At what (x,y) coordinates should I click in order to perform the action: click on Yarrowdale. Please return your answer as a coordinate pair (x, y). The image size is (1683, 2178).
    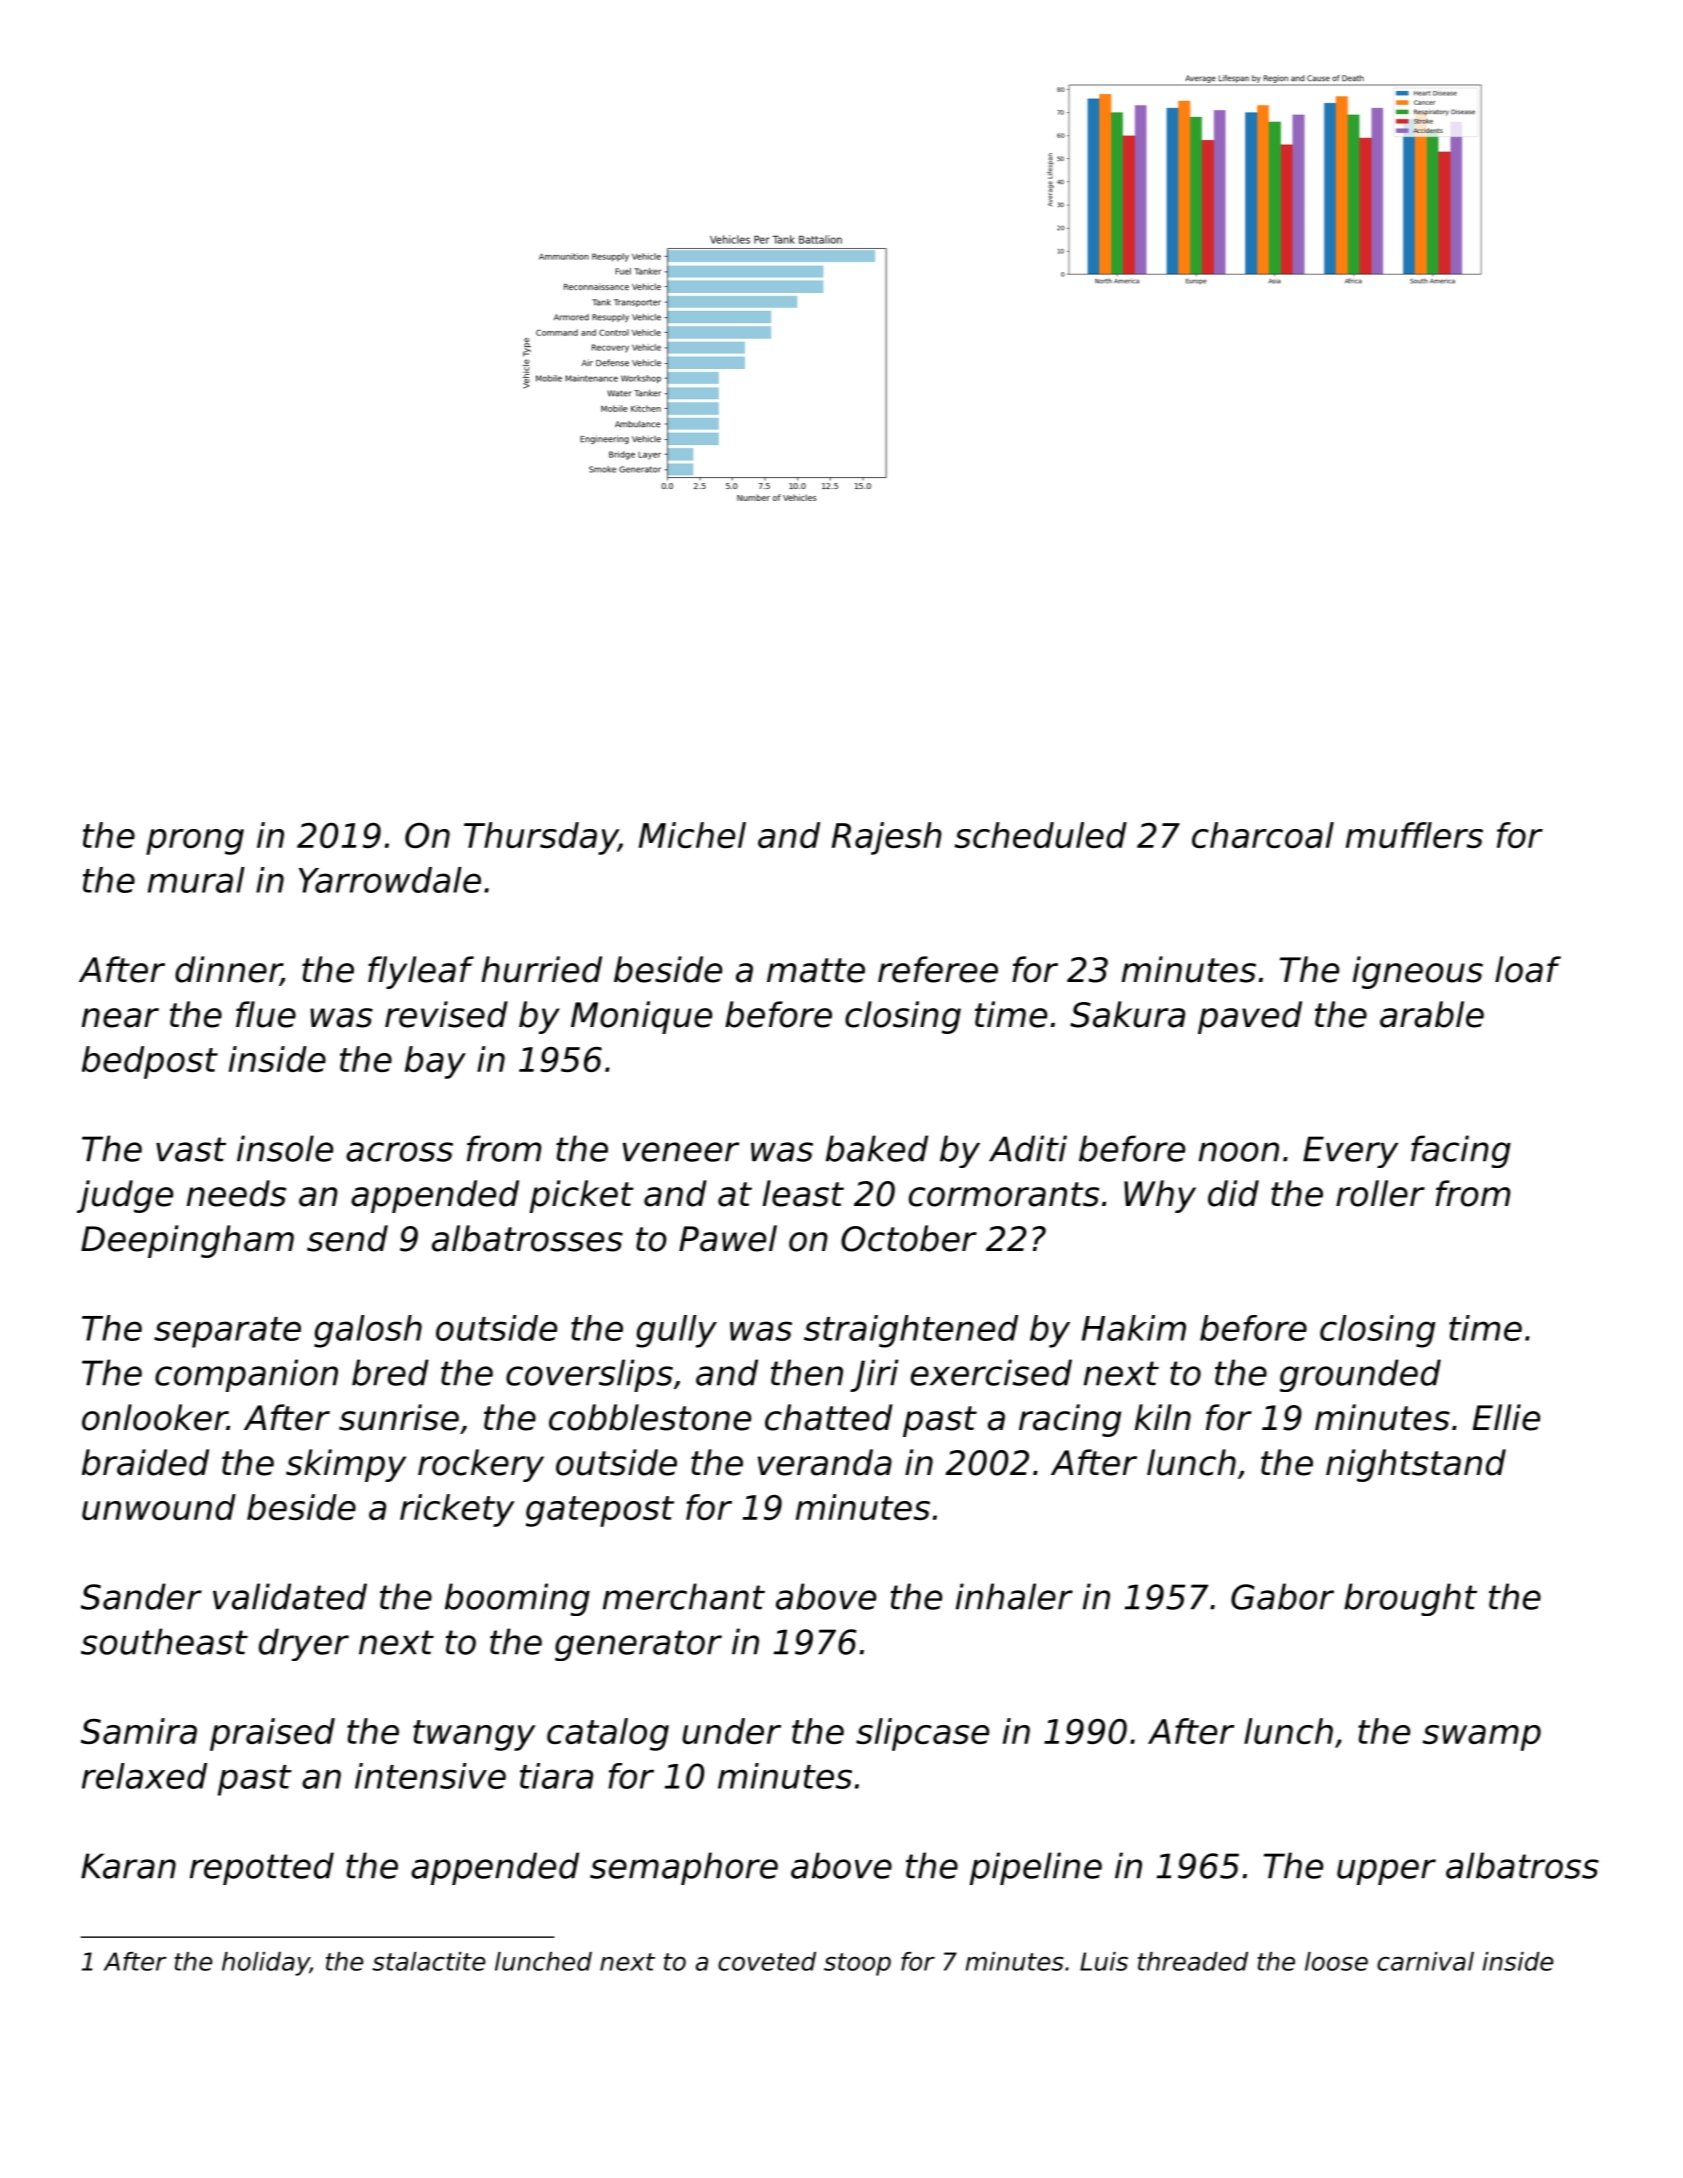
    Looking at the image, I should click on (390, 880).
